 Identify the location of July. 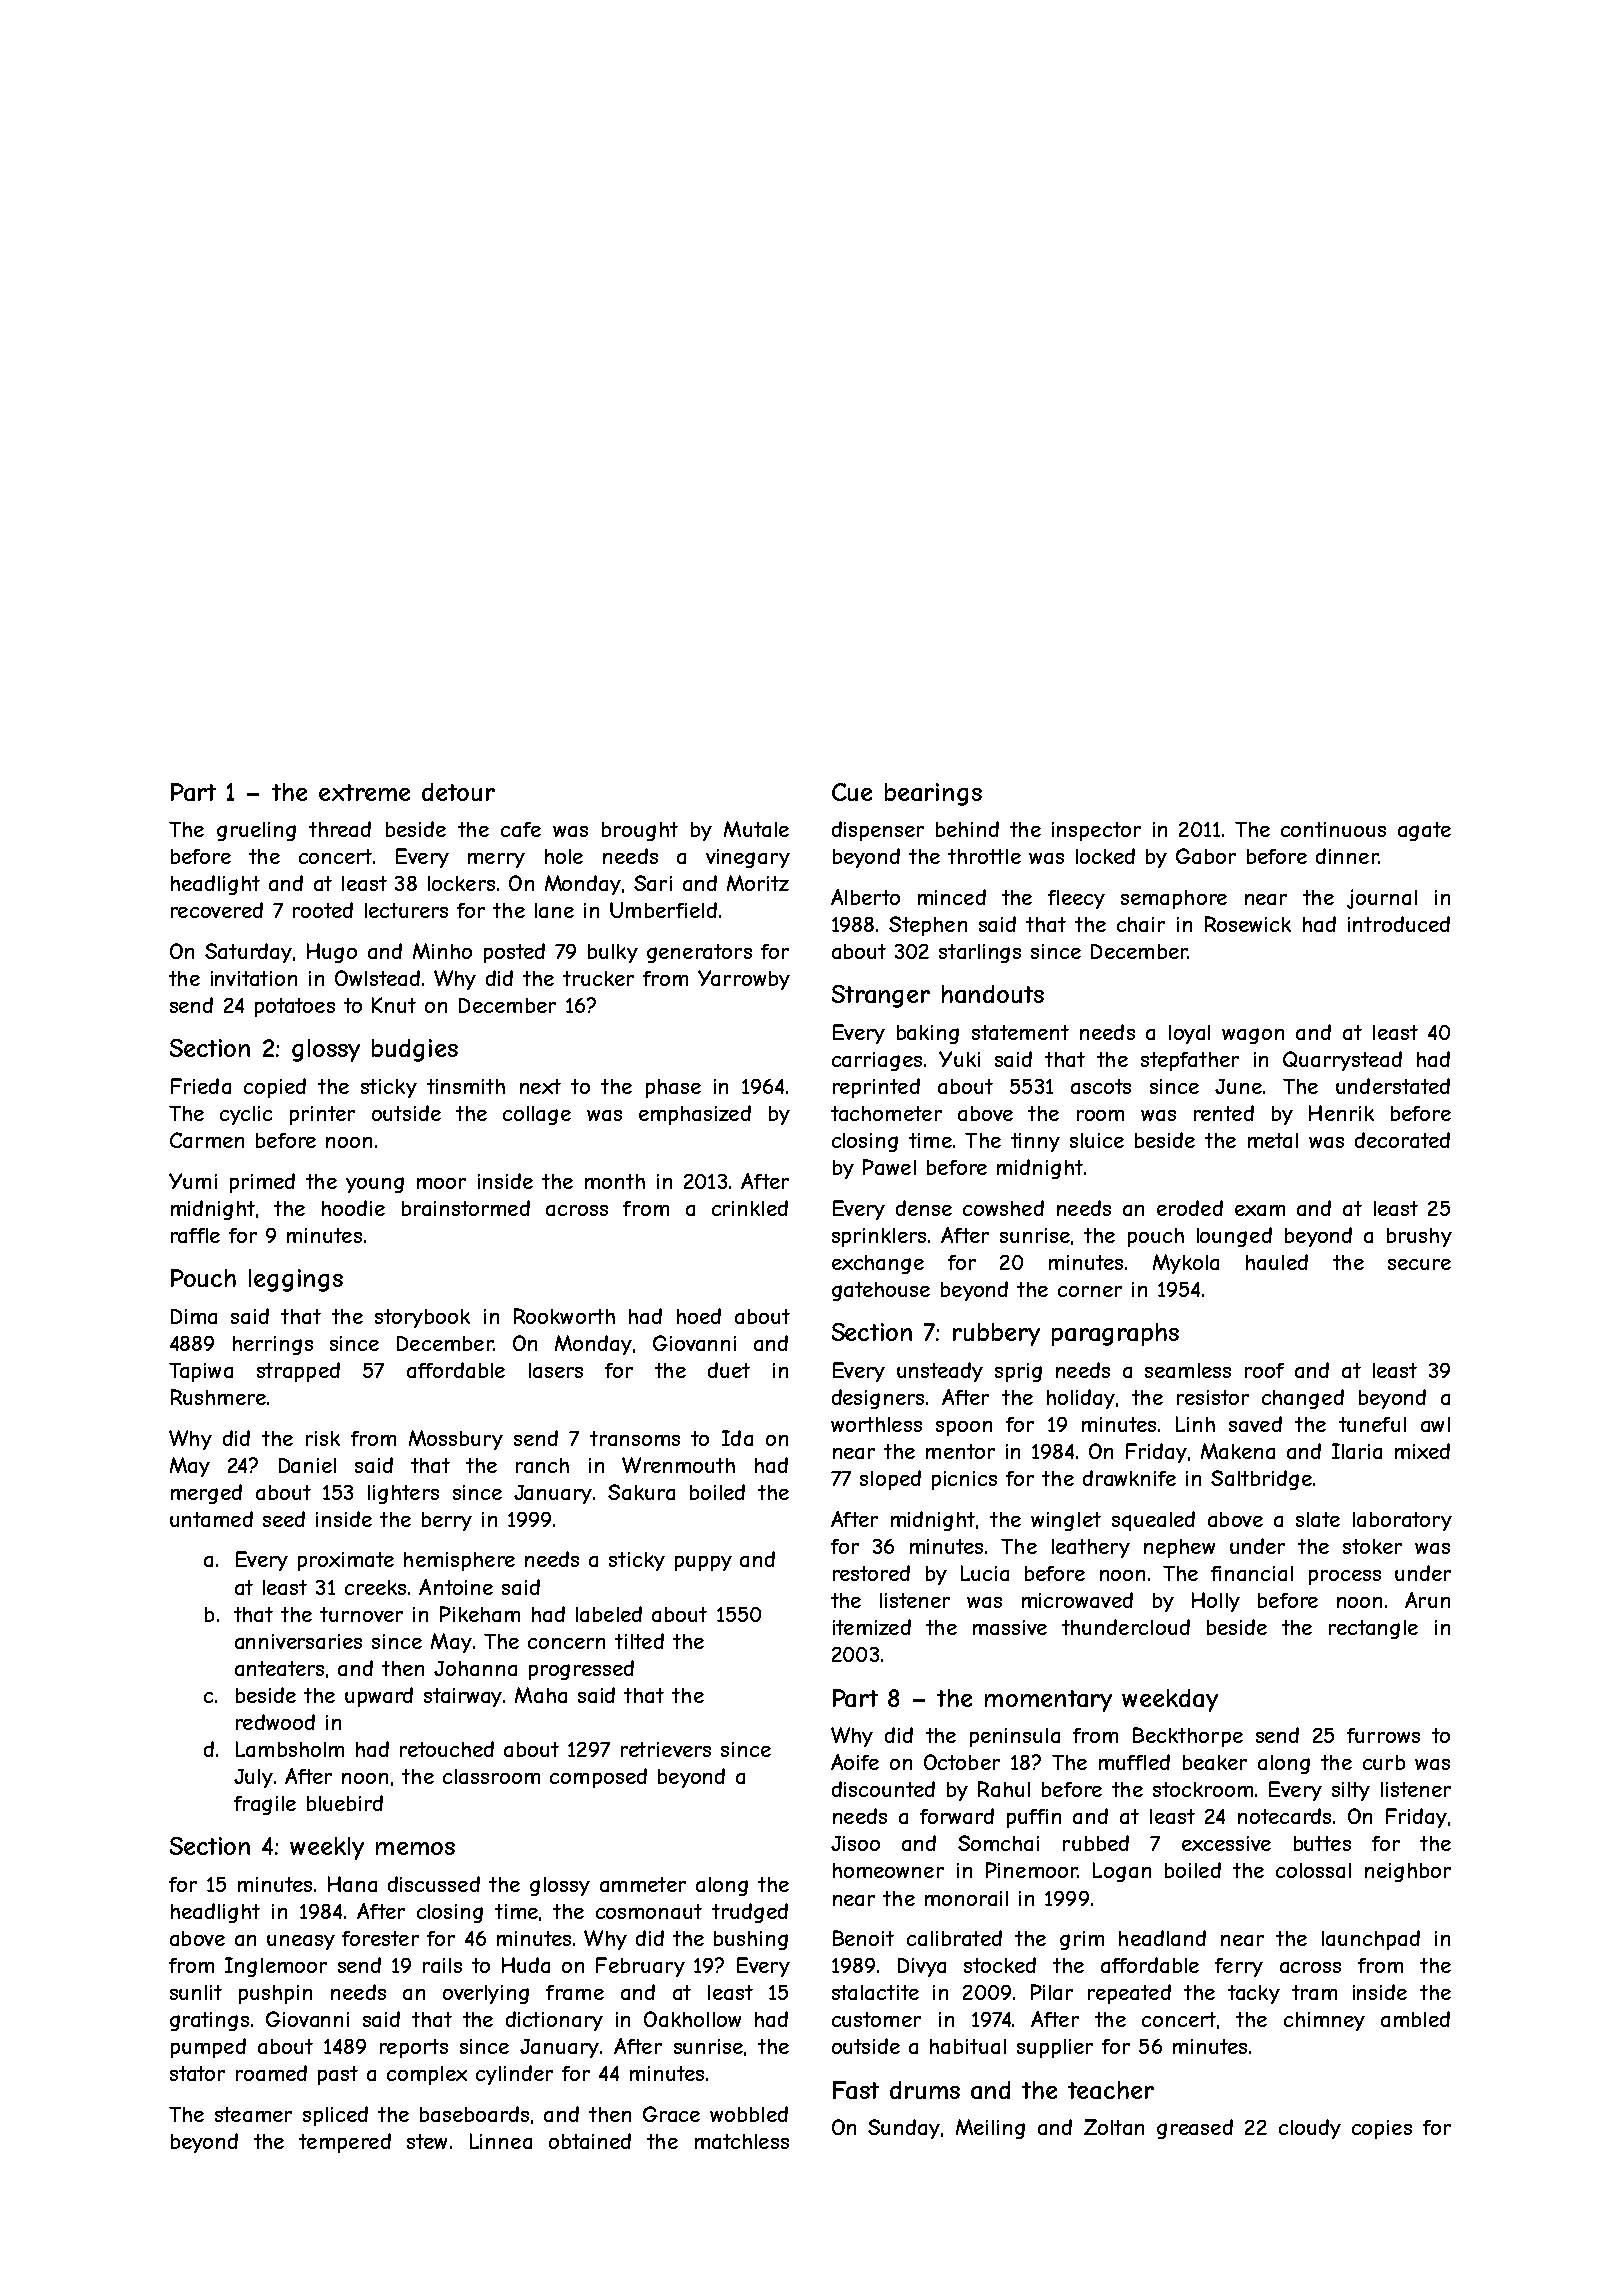
(253, 1778).
